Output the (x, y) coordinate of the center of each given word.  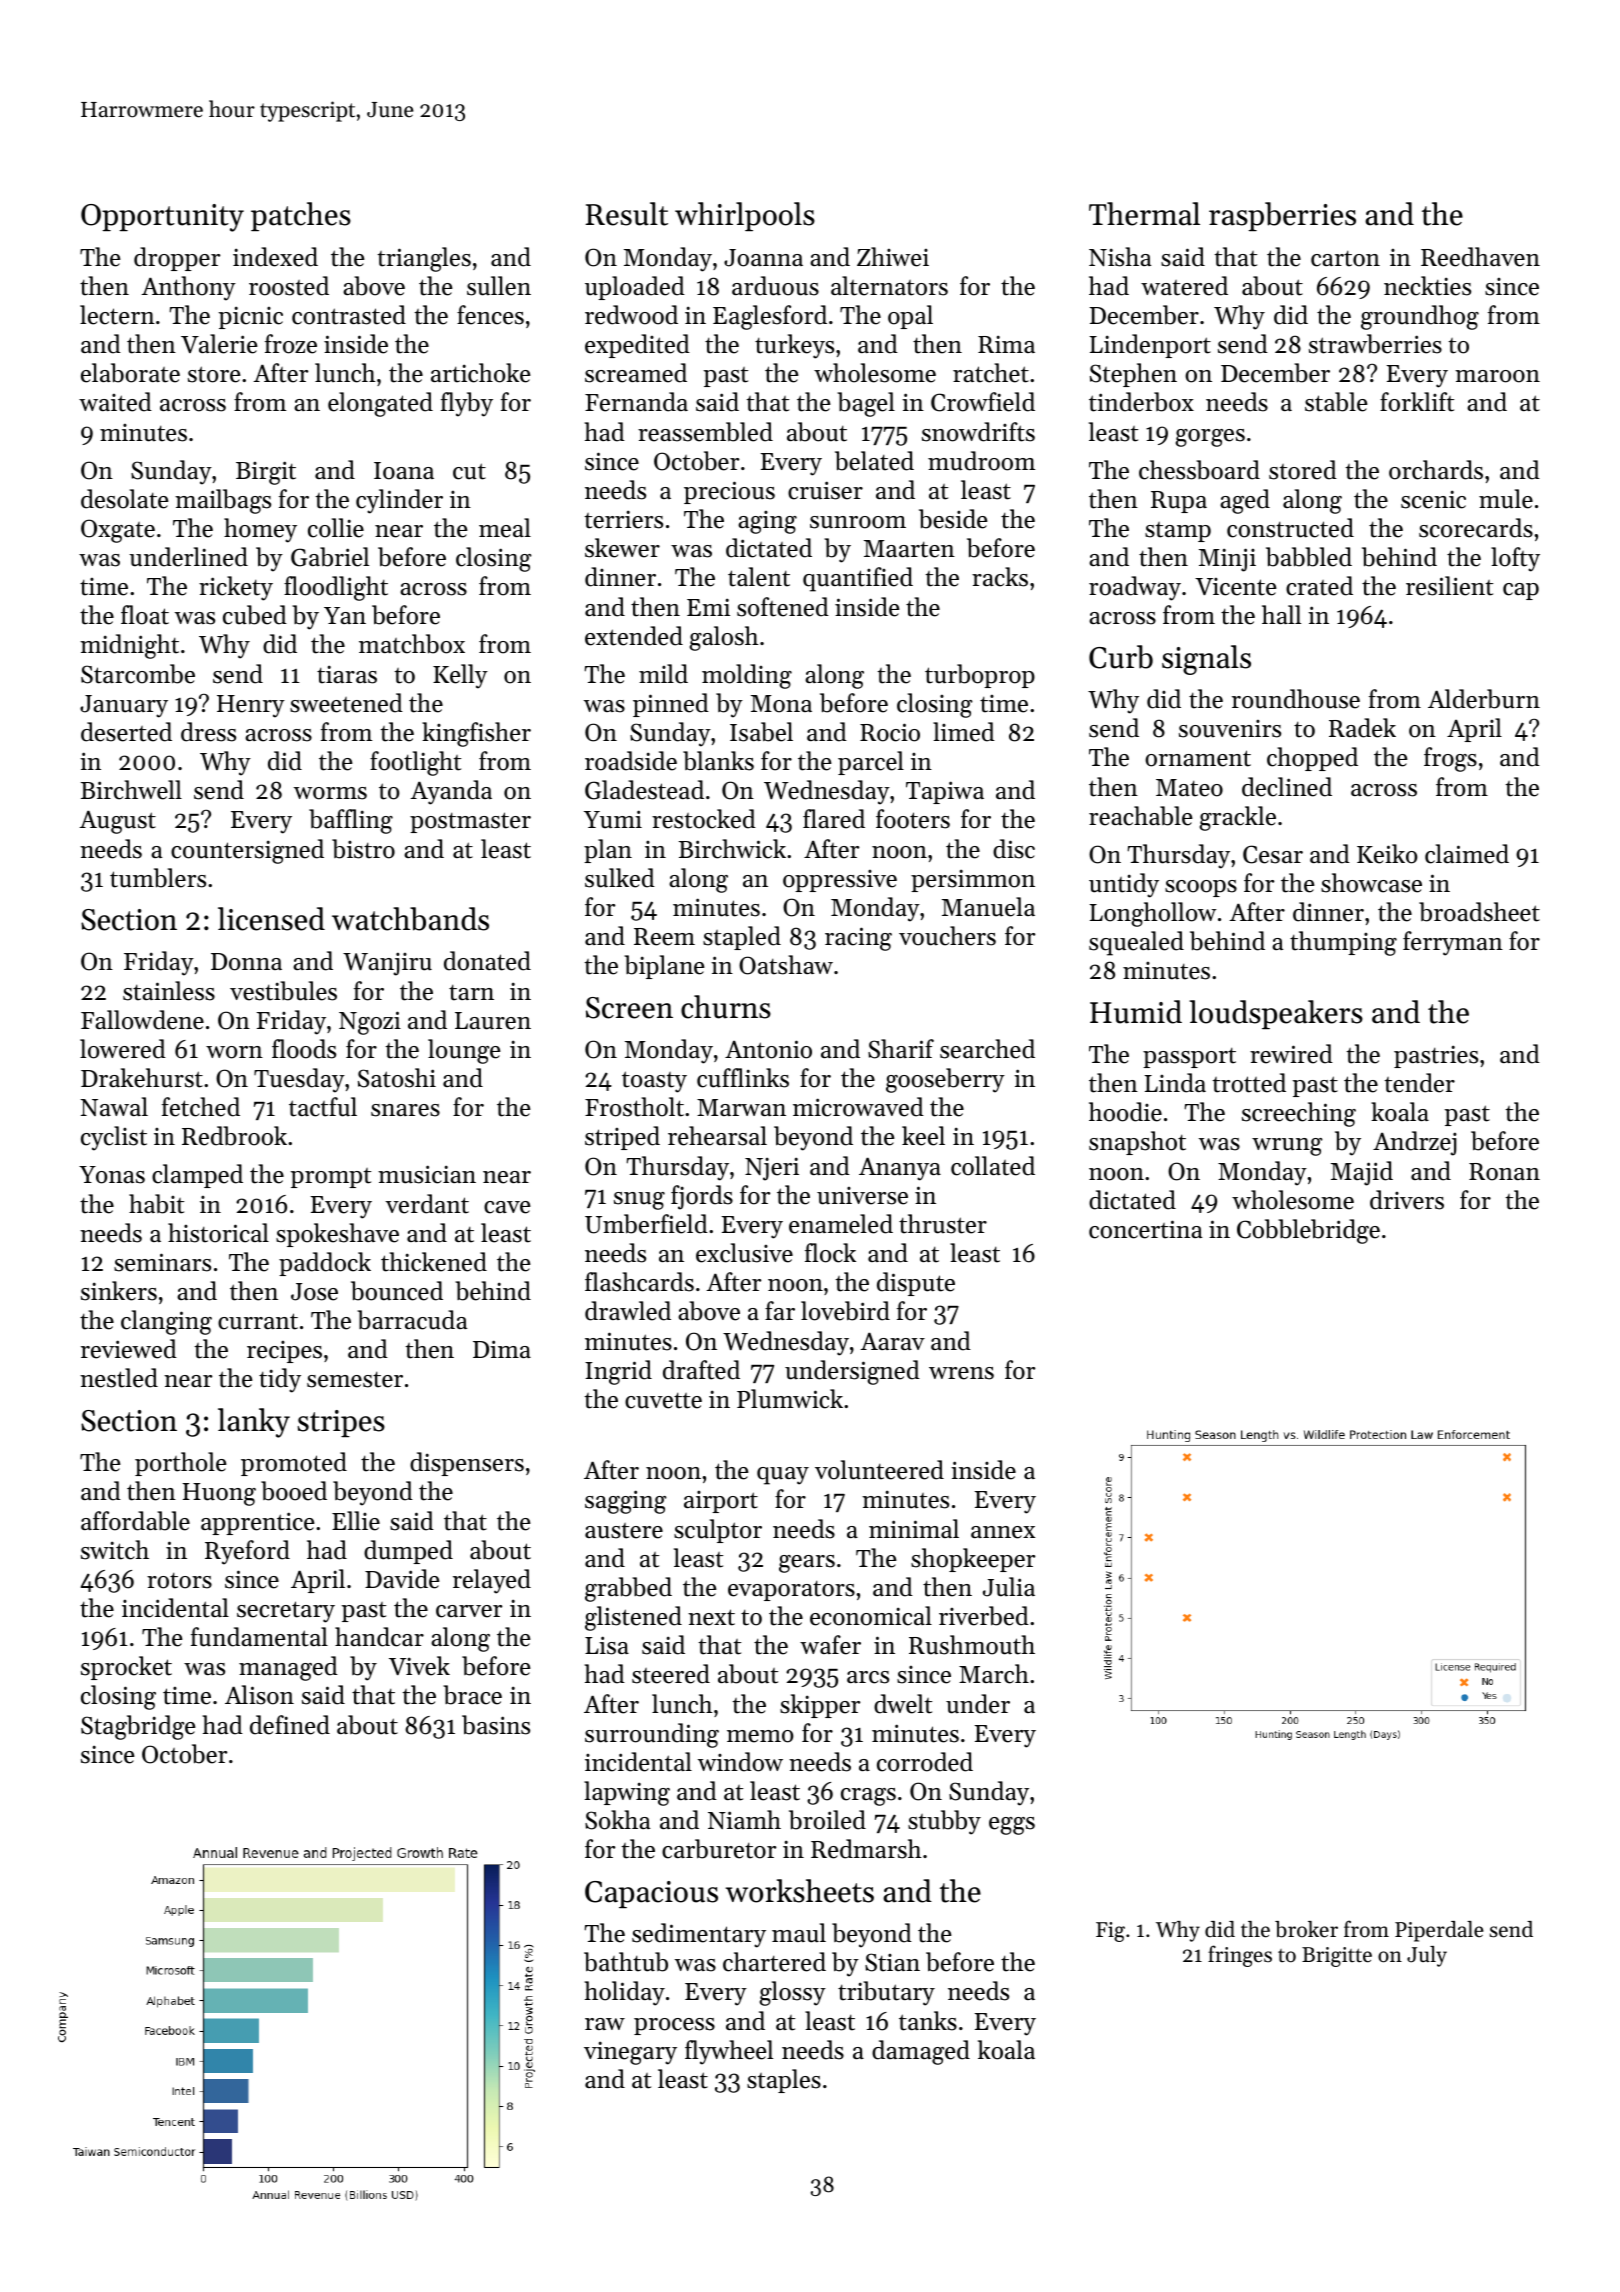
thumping (1343, 943)
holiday (625, 1993)
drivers (1407, 1200)
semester (355, 1380)
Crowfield (983, 402)
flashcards (639, 1282)
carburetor (719, 1849)
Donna (246, 962)
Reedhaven (1480, 257)
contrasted (349, 315)
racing (858, 939)
